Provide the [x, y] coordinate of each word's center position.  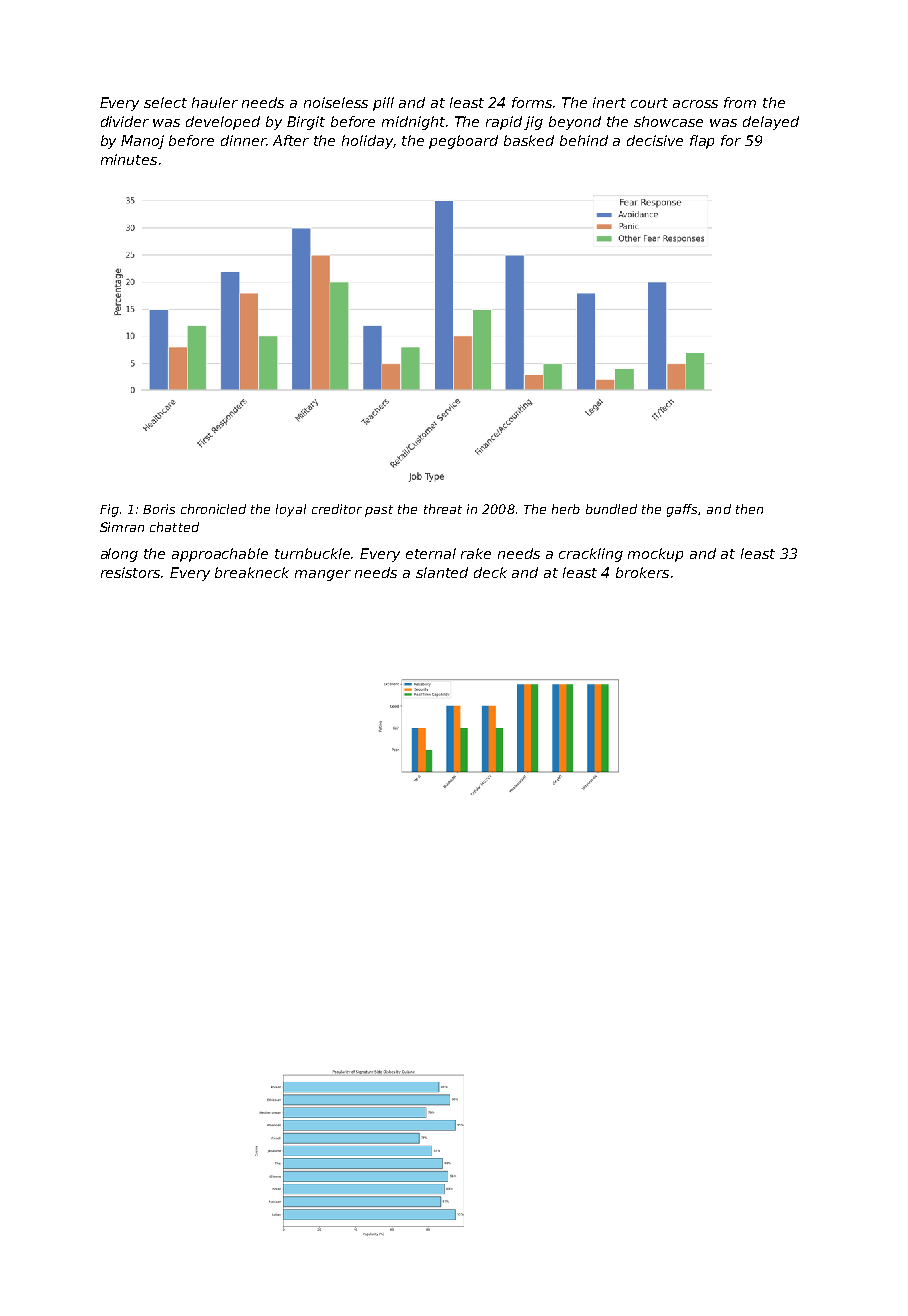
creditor [337, 509]
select [165, 102]
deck [490, 572]
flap [702, 142]
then [749, 509]
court [649, 103]
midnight [413, 123]
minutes [129, 159]
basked [529, 140]
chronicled [213, 509]
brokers [642, 572]
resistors [130, 572]
